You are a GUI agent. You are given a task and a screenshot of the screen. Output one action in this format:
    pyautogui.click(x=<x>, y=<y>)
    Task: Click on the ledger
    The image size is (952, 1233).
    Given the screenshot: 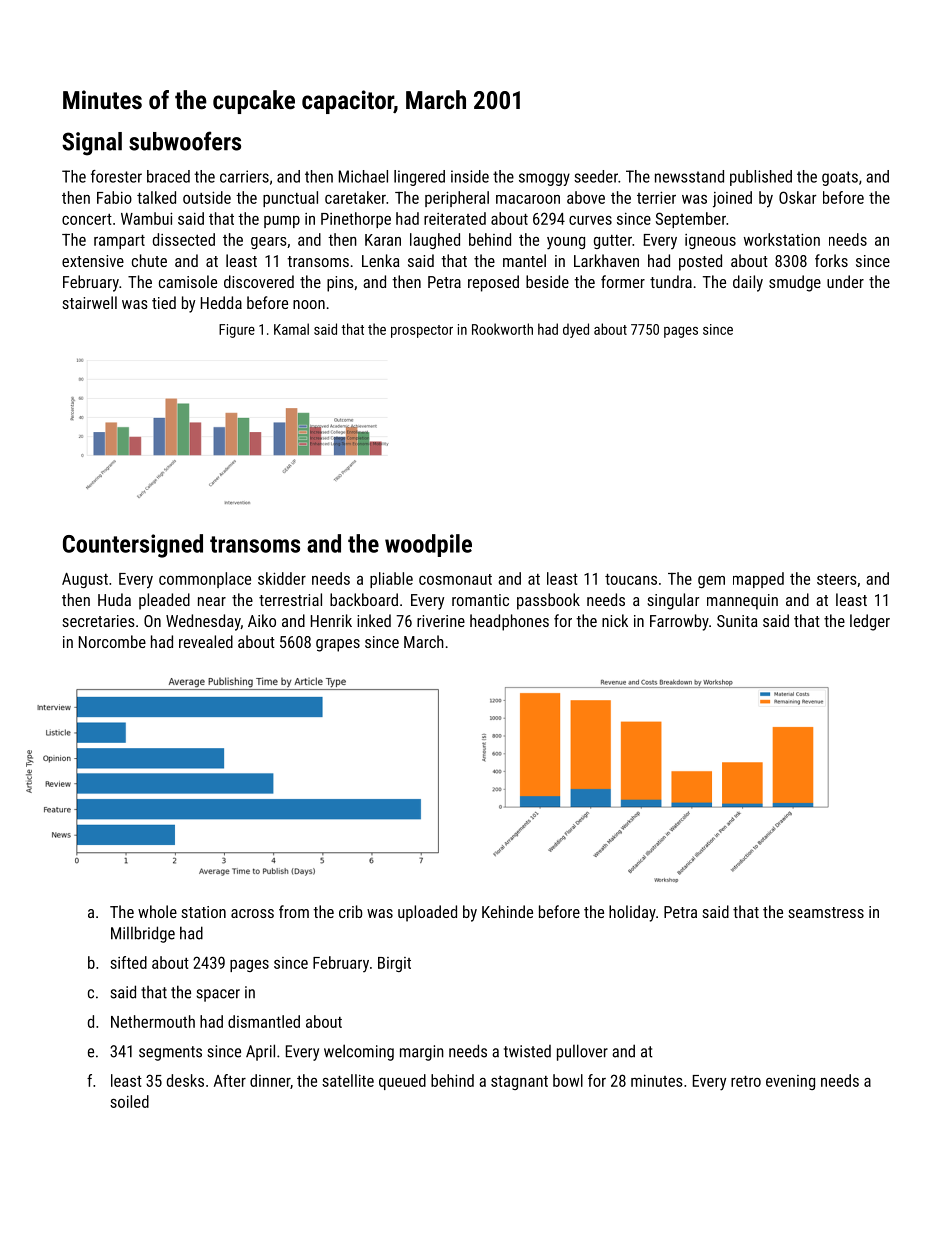 What is the action you would take?
    pyautogui.click(x=870, y=622)
